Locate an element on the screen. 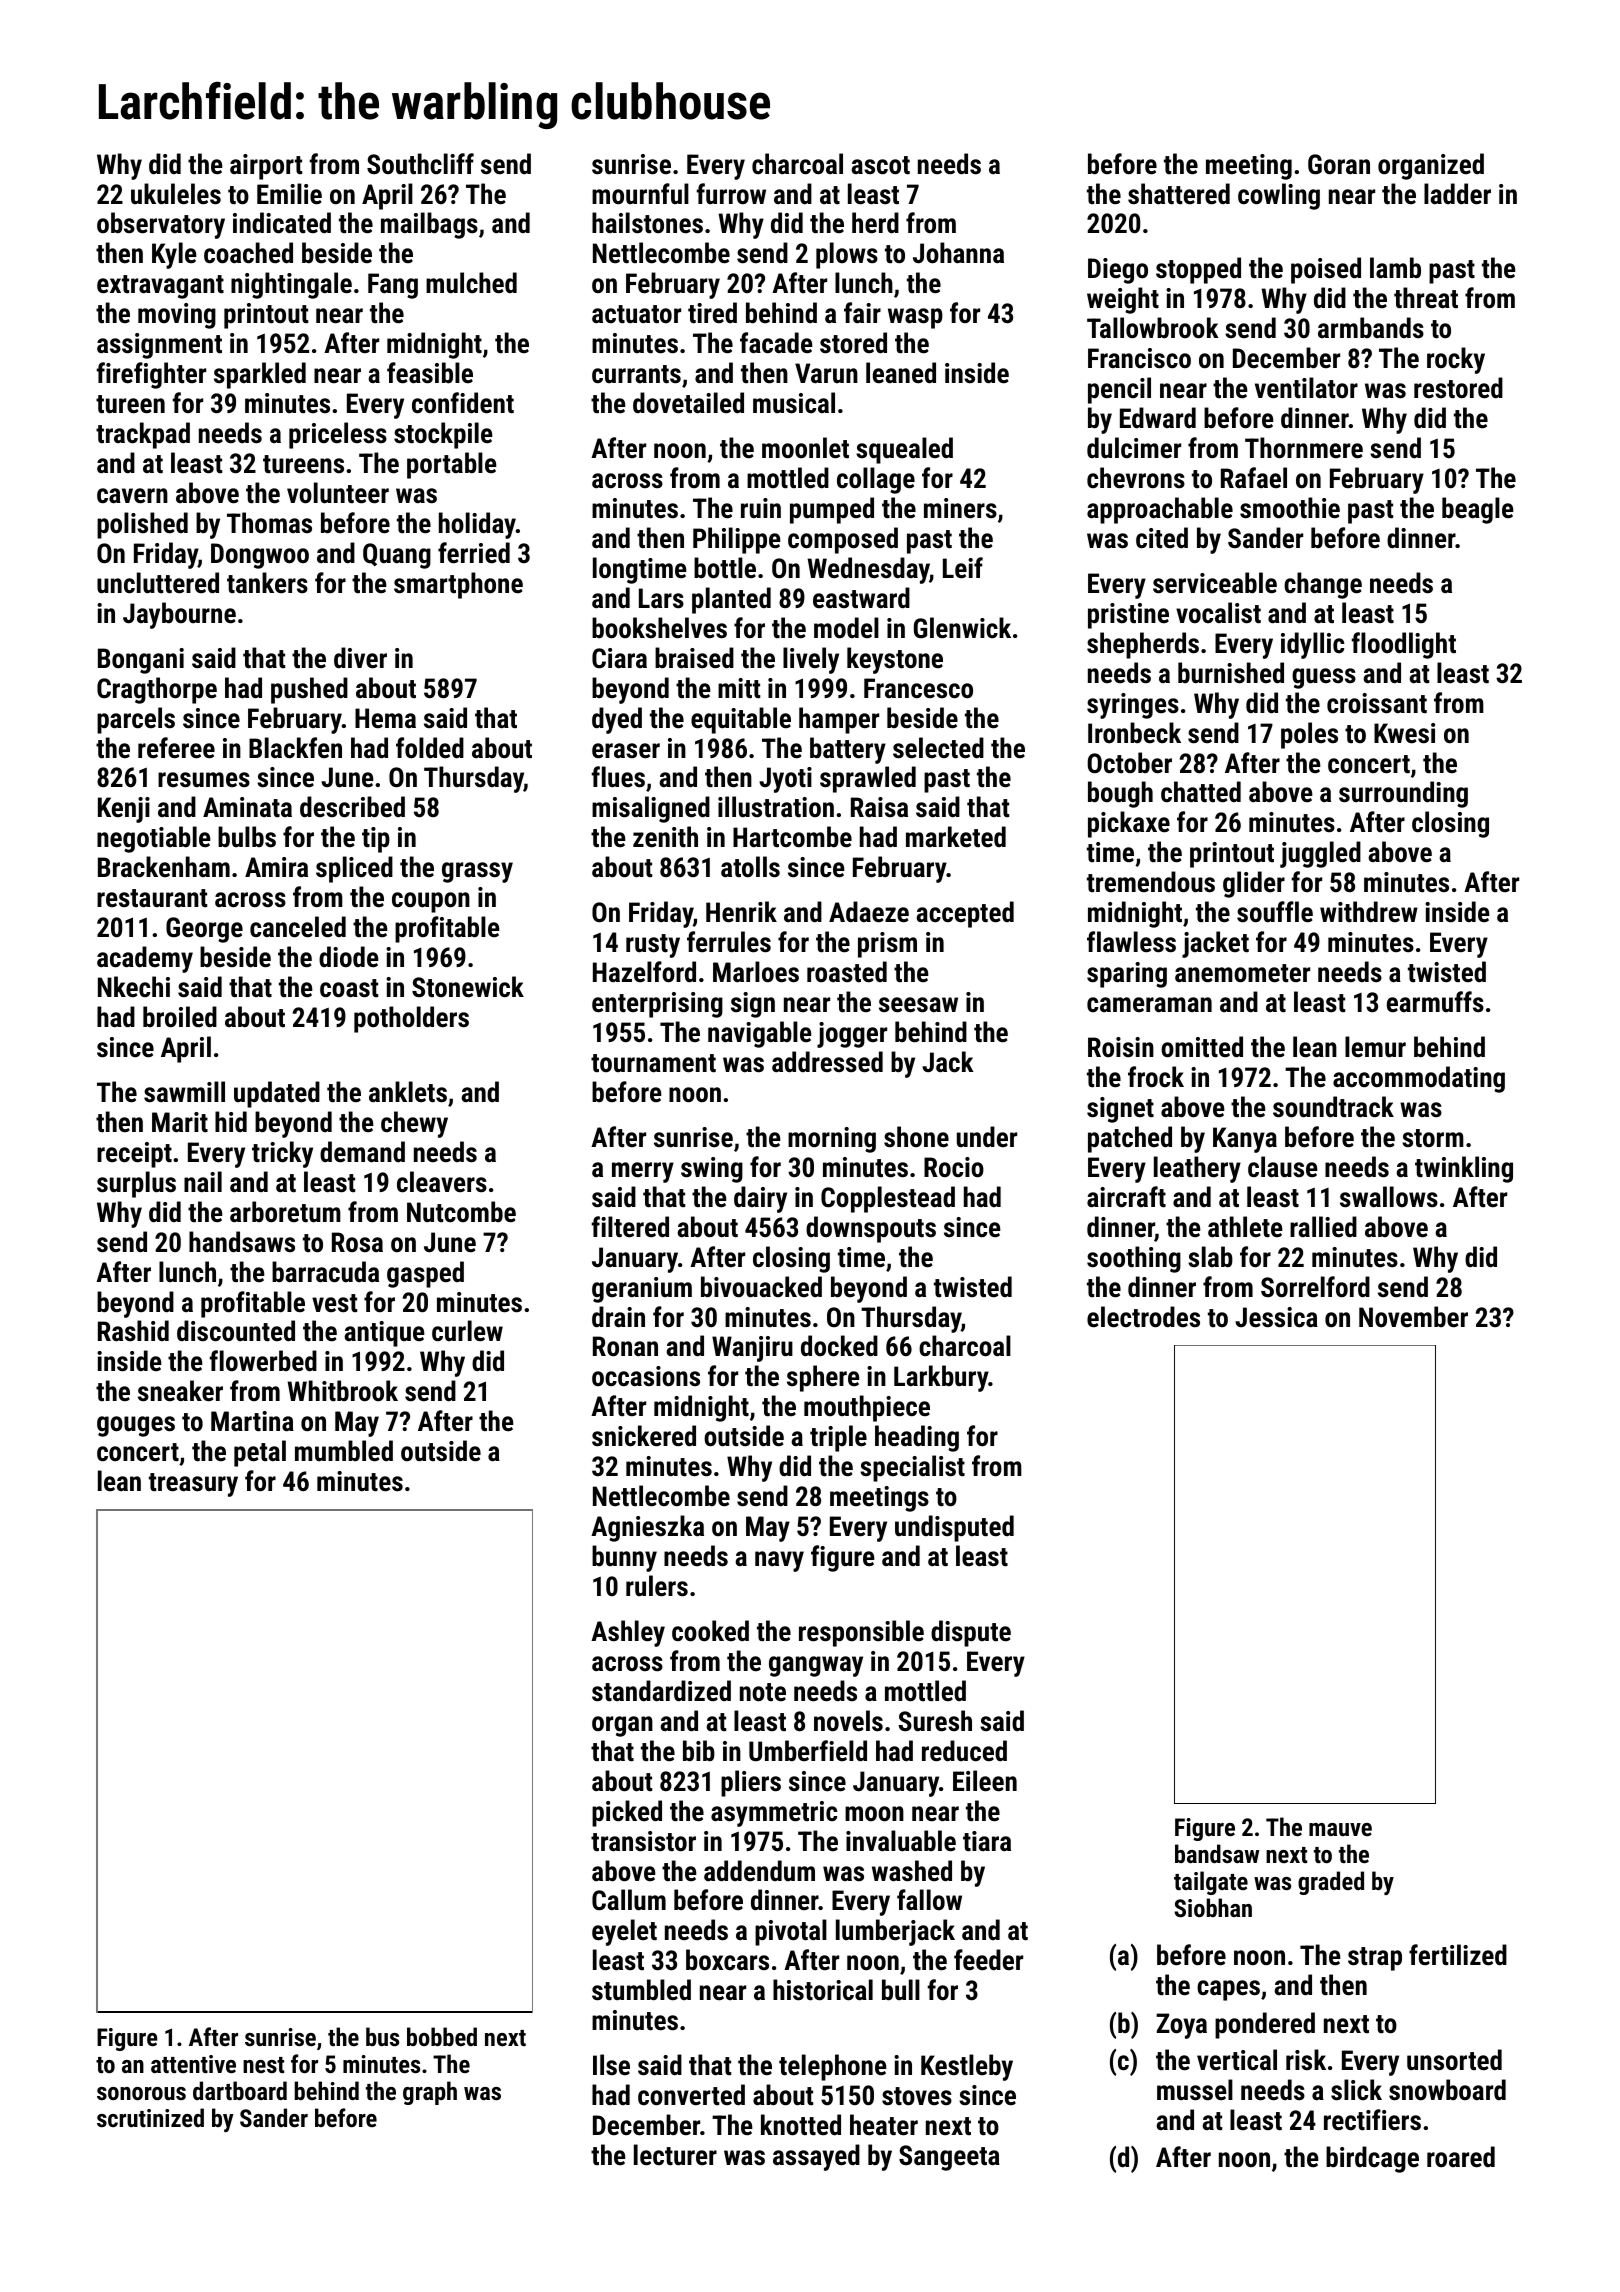  athlete is located at coordinates (1245, 1227).
